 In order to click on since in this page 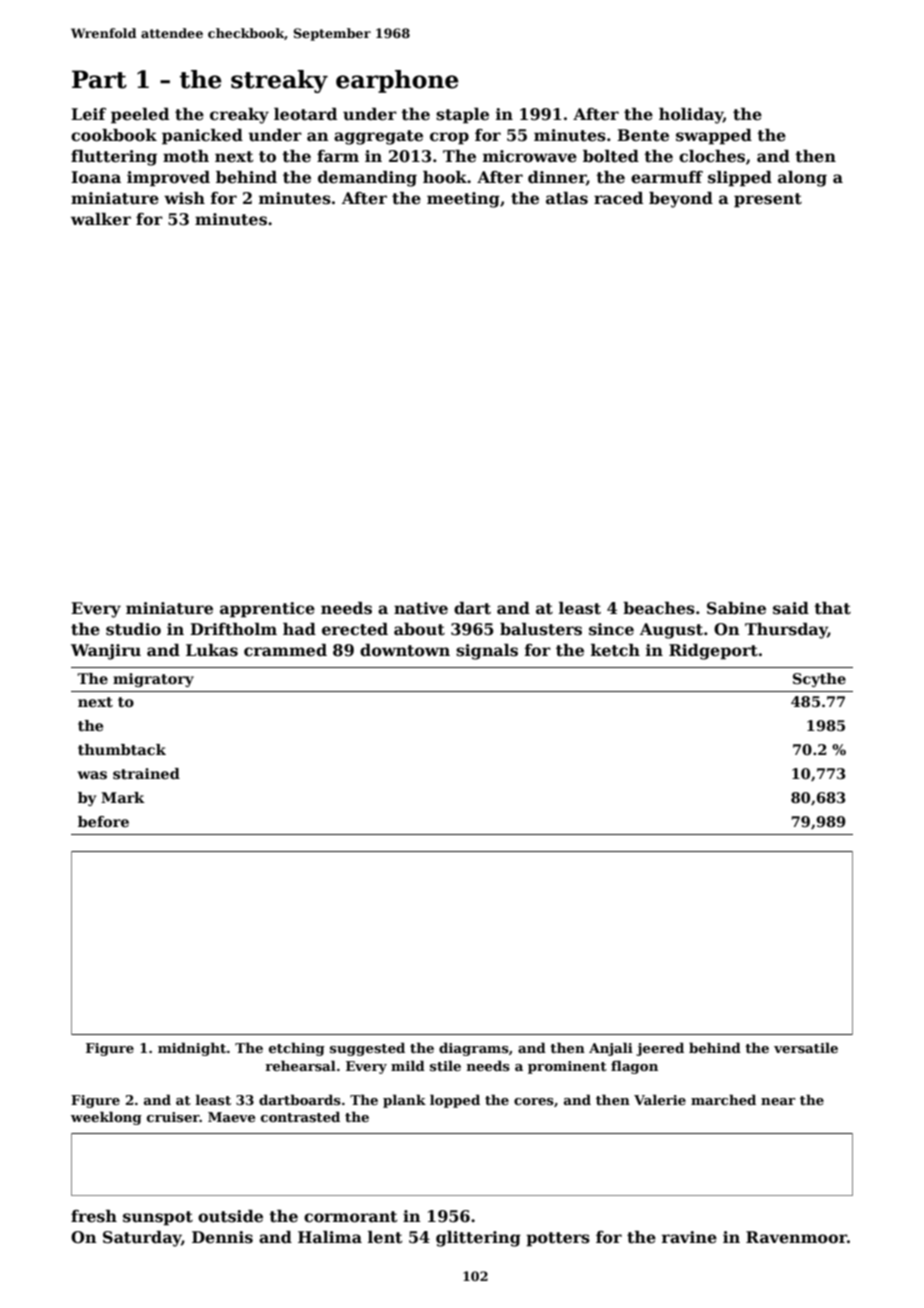, I will do `click(611, 629)`.
